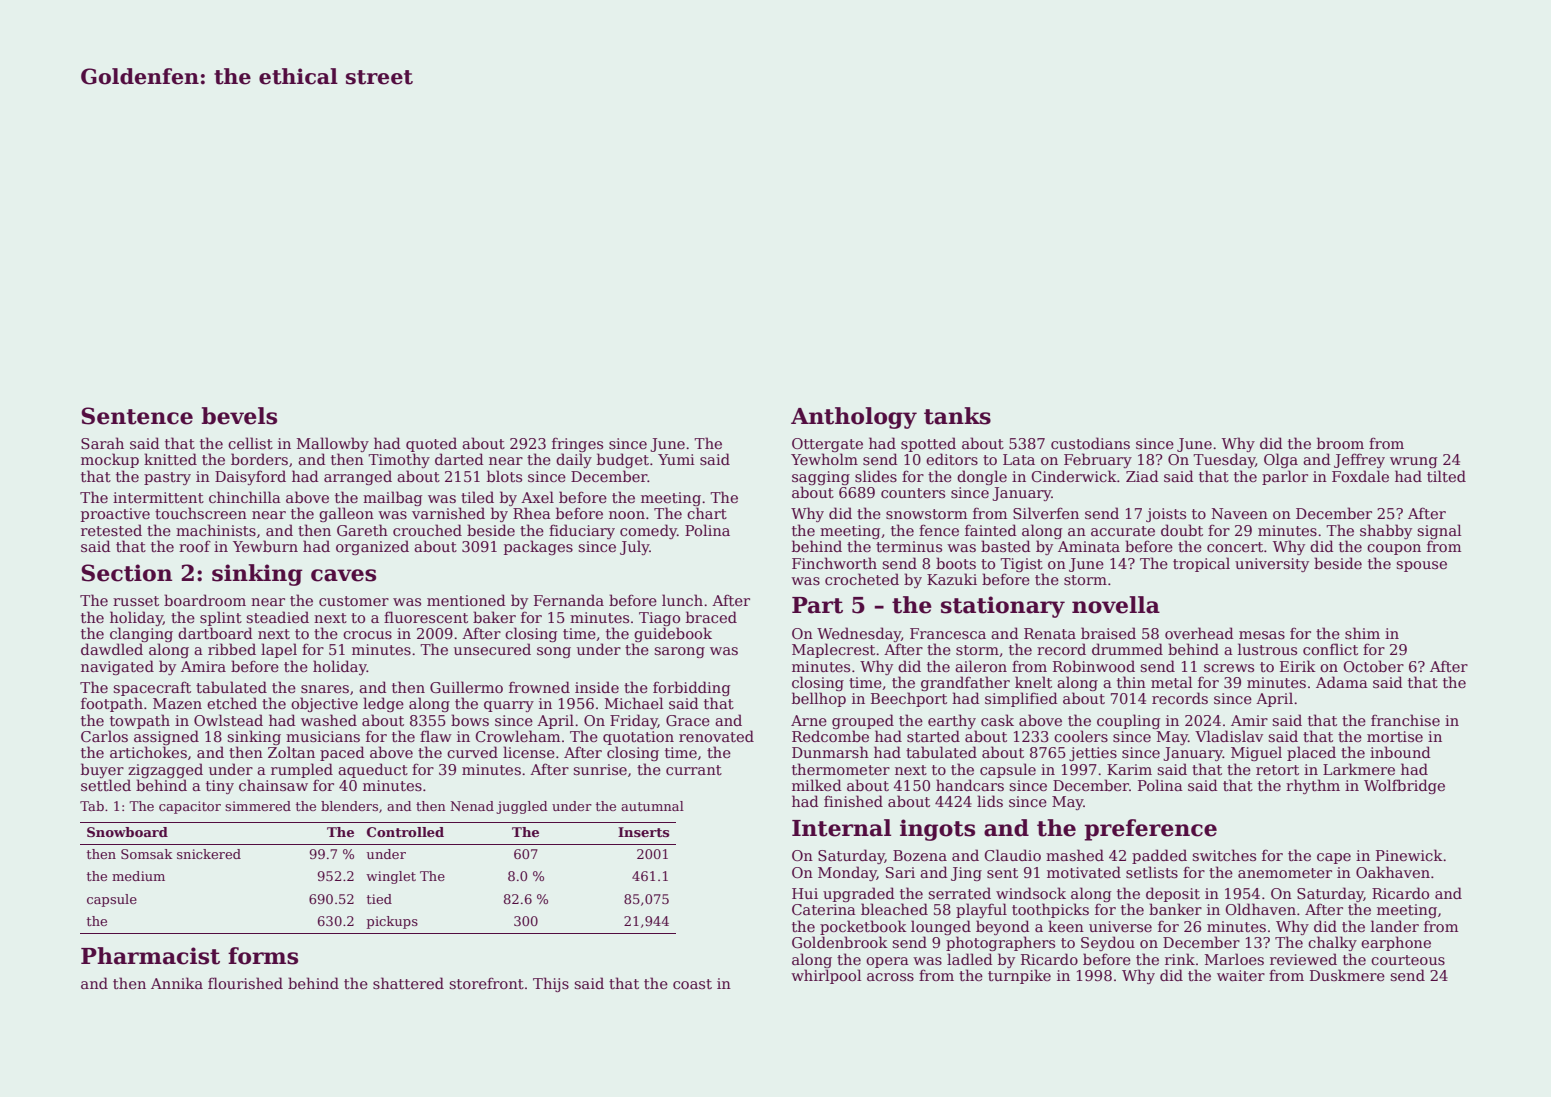  What do you see at coordinates (111, 530) in the document?
I see `retested` at bounding box center [111, 530].
